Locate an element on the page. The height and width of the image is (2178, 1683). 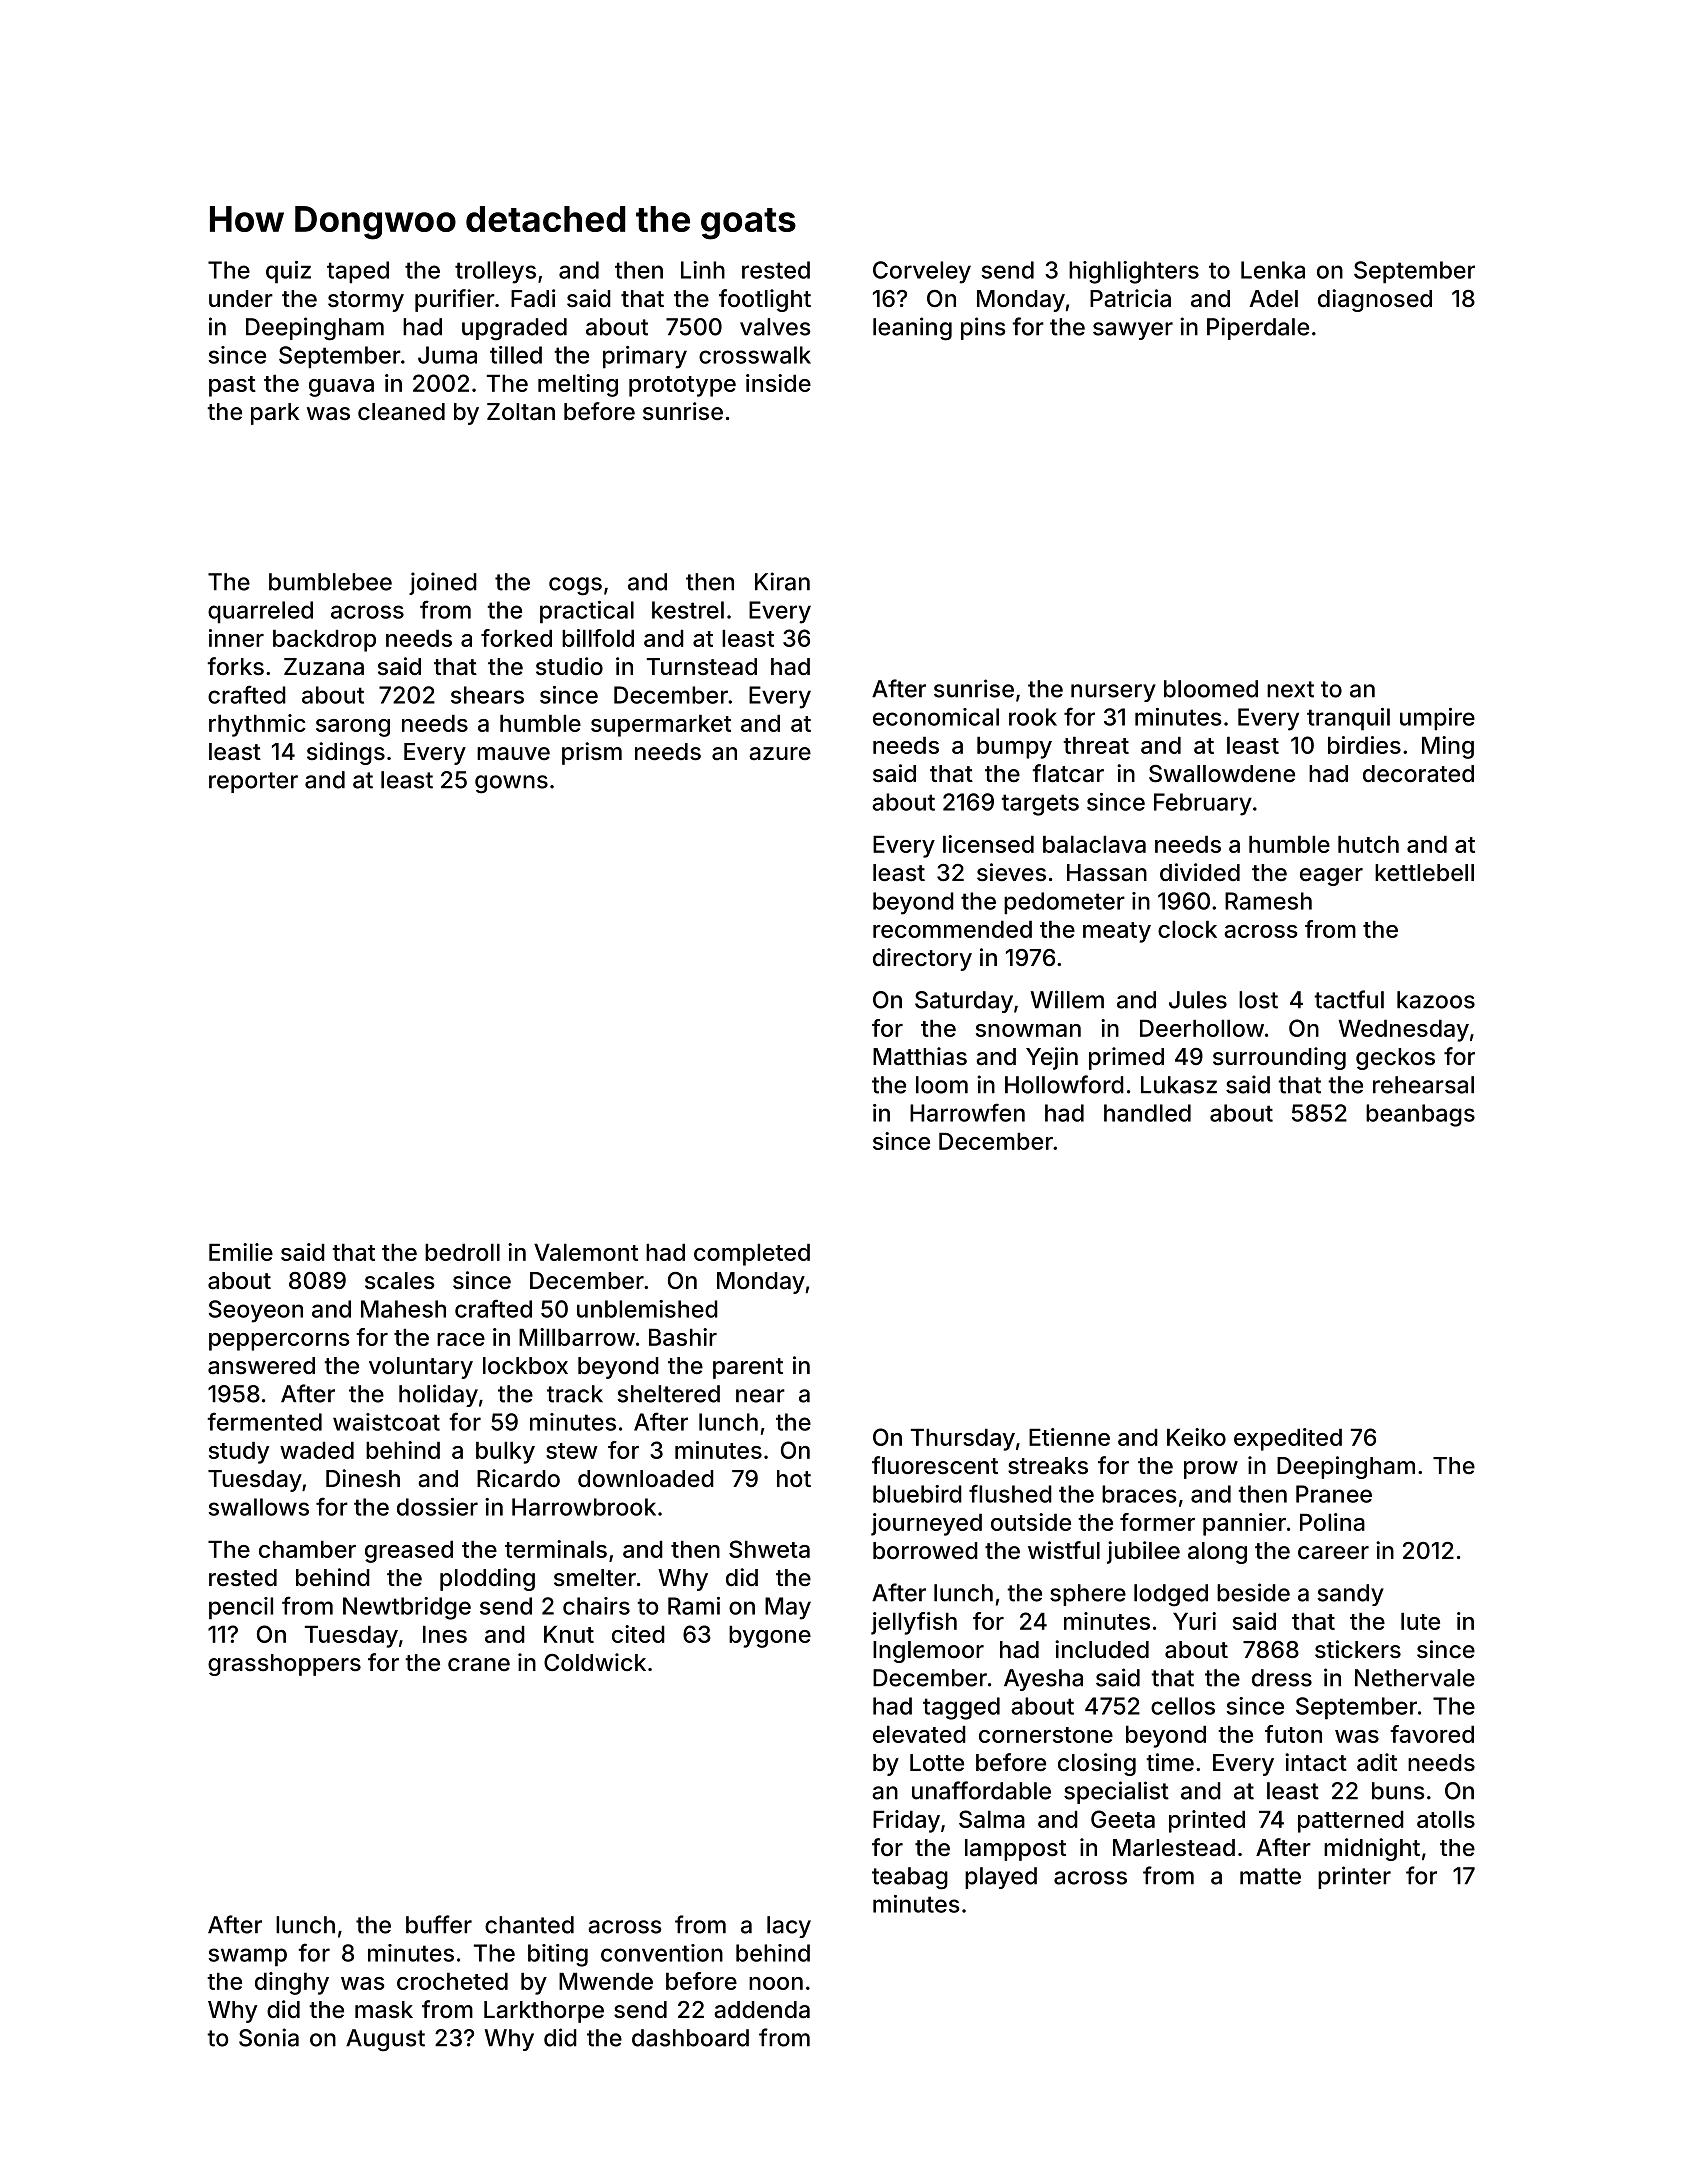
Corveley is located at coordinates (922, 272).
